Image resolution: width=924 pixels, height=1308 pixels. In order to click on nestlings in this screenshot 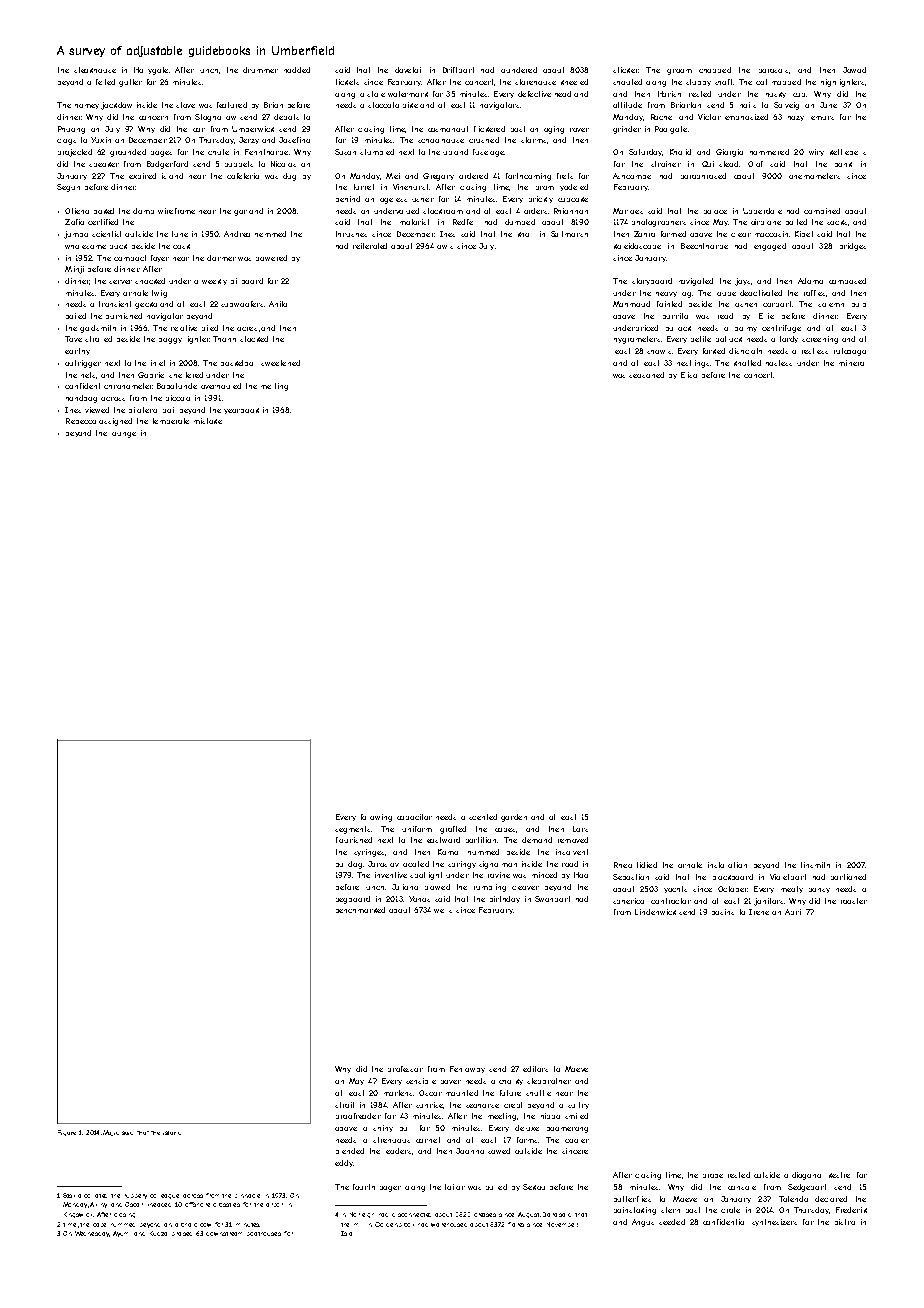, I will do `click(693, 364)`.
